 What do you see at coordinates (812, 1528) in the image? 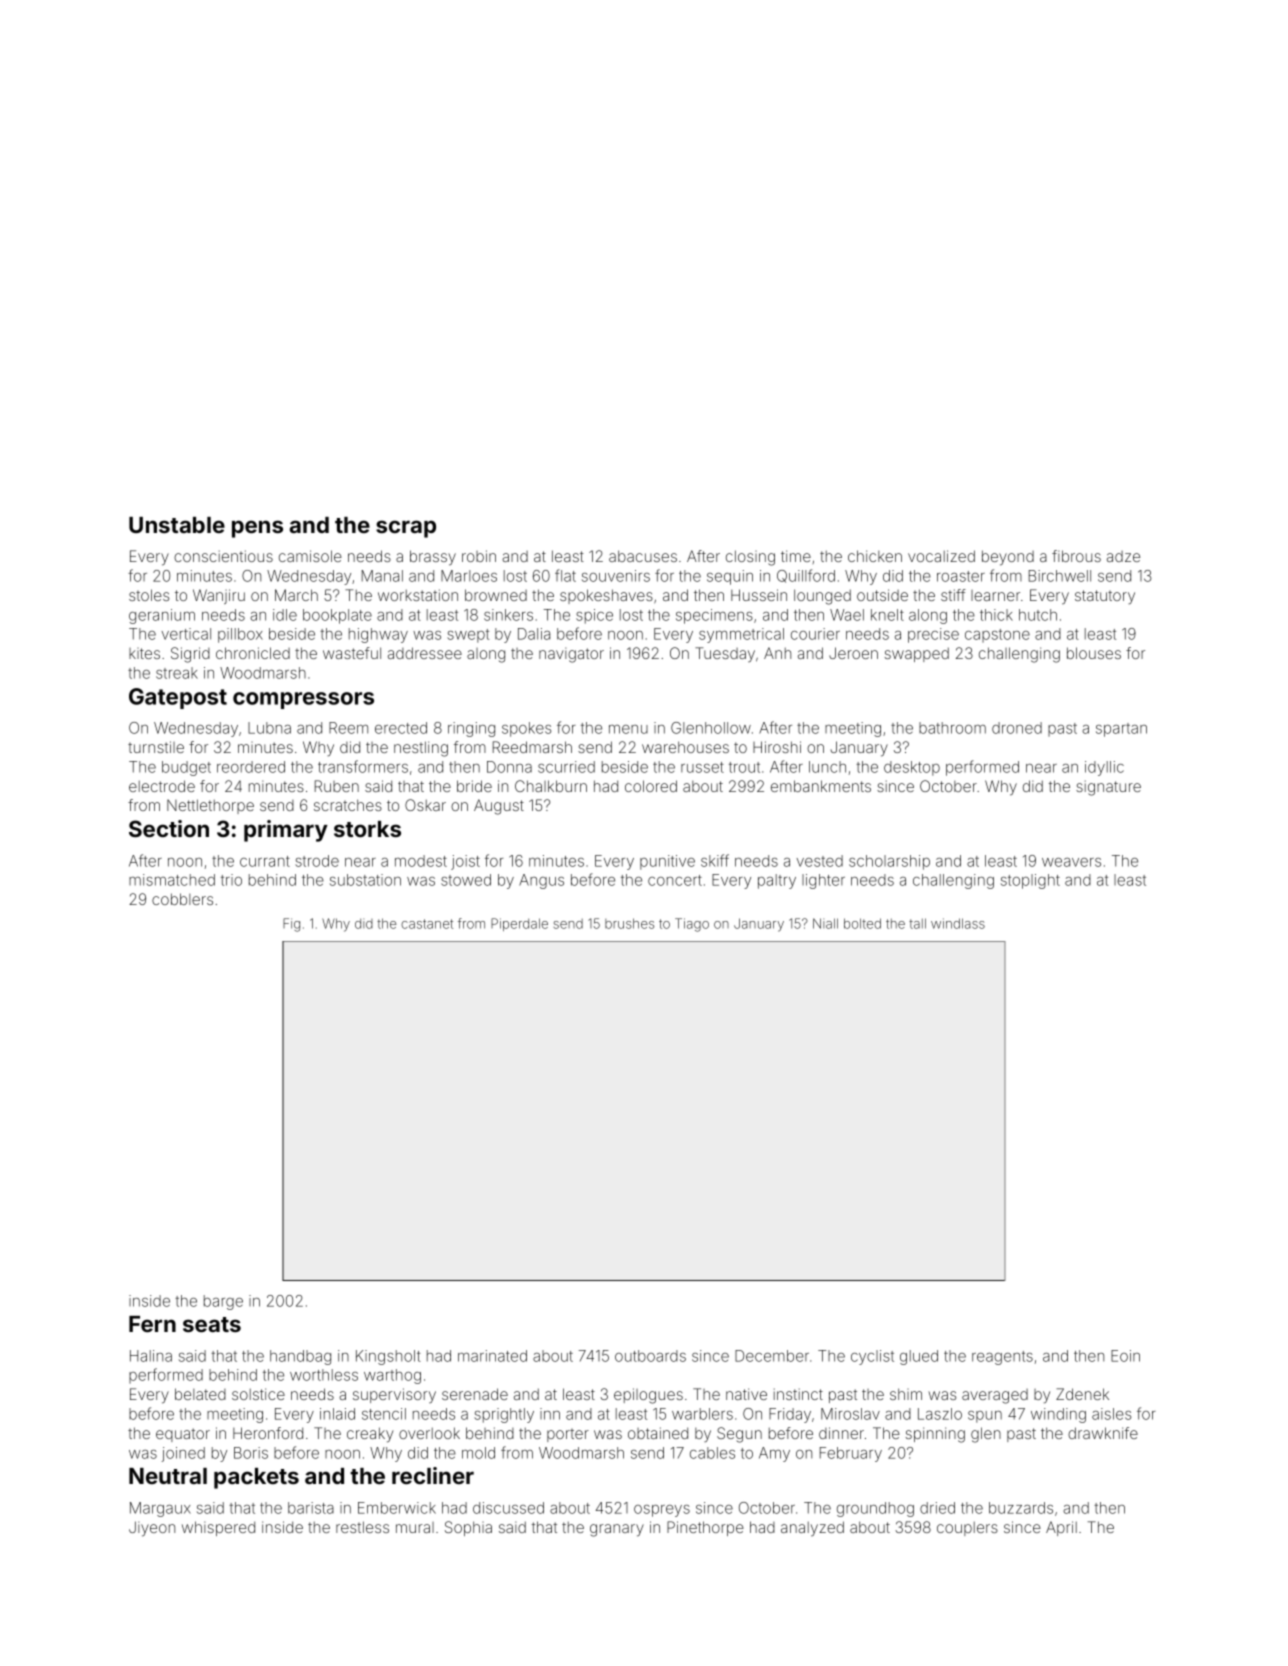
I see `analyzed` at bounding box center [812, 1528].
